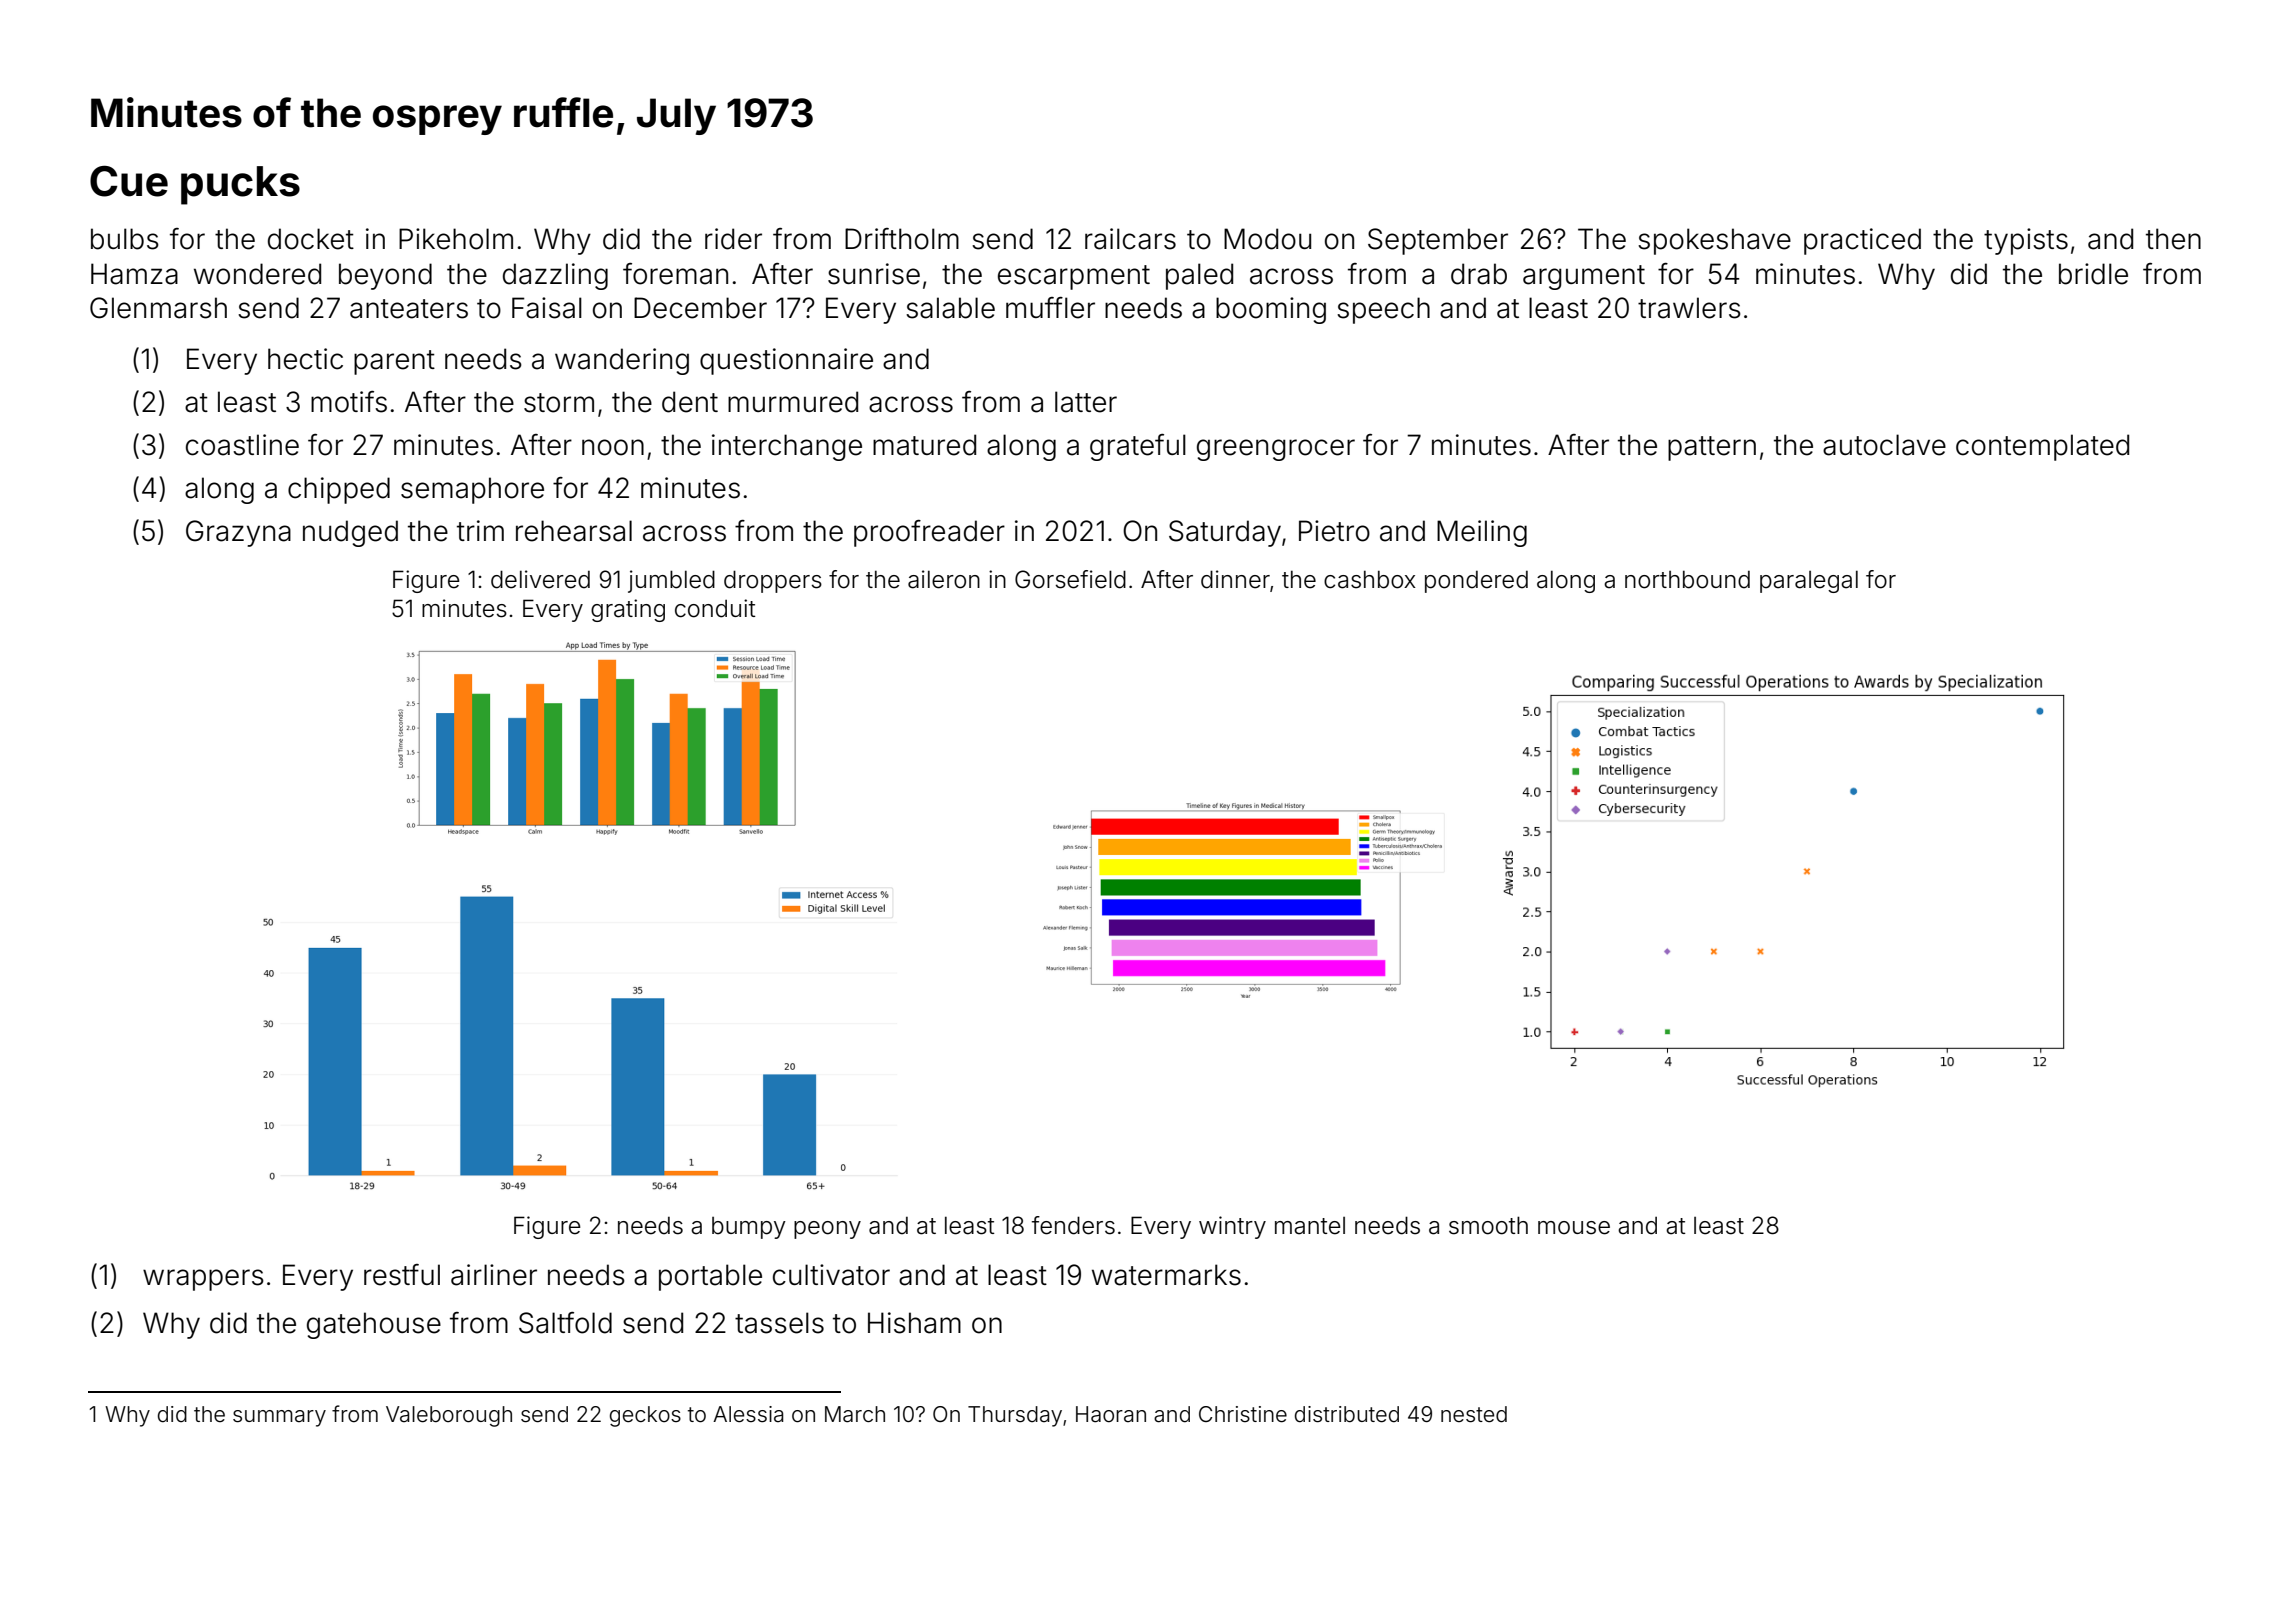 This image has width=2292, height=1620. What do you see at coordinates (311, 239) in the image?
I see `docket` at bounding box center [311, 239].
